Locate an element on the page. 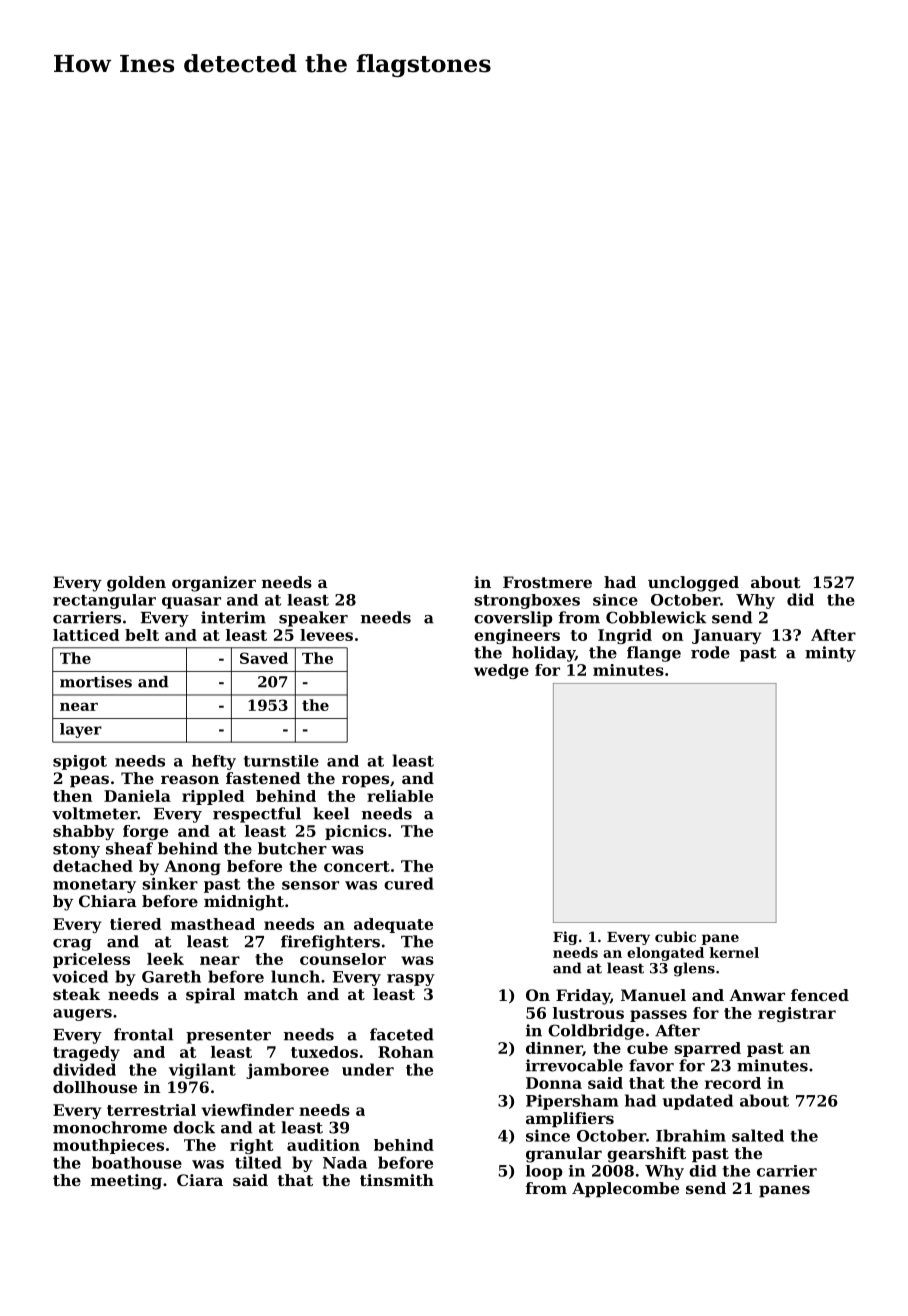 Image resolution: width=908 pixels, height=1316 pixels. picnics is located at coordinates (356, 832).
